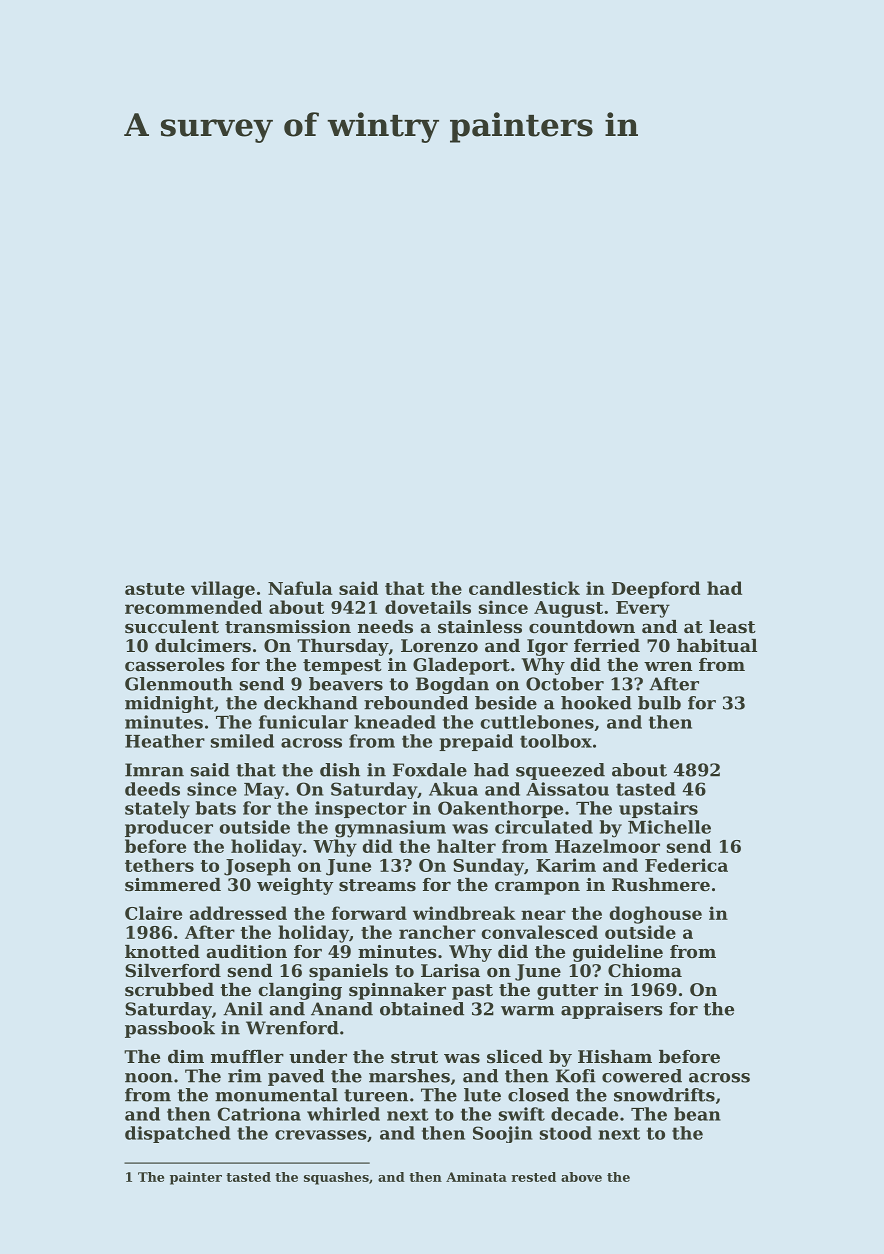 The image size is (884, 1254). I want to click on noon, so click(149, 1078).
